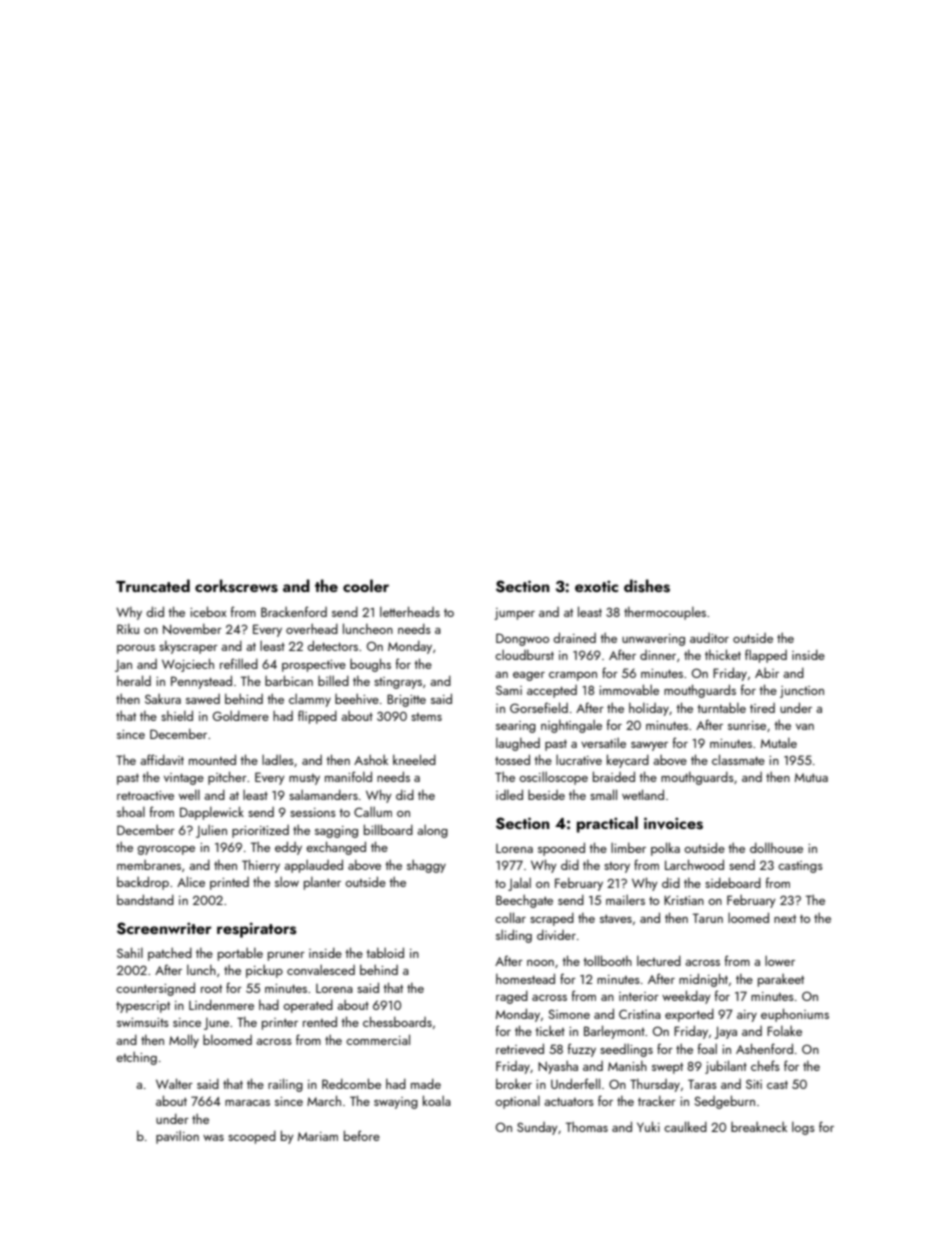  I want to click on respirators, so click(256, 930).
